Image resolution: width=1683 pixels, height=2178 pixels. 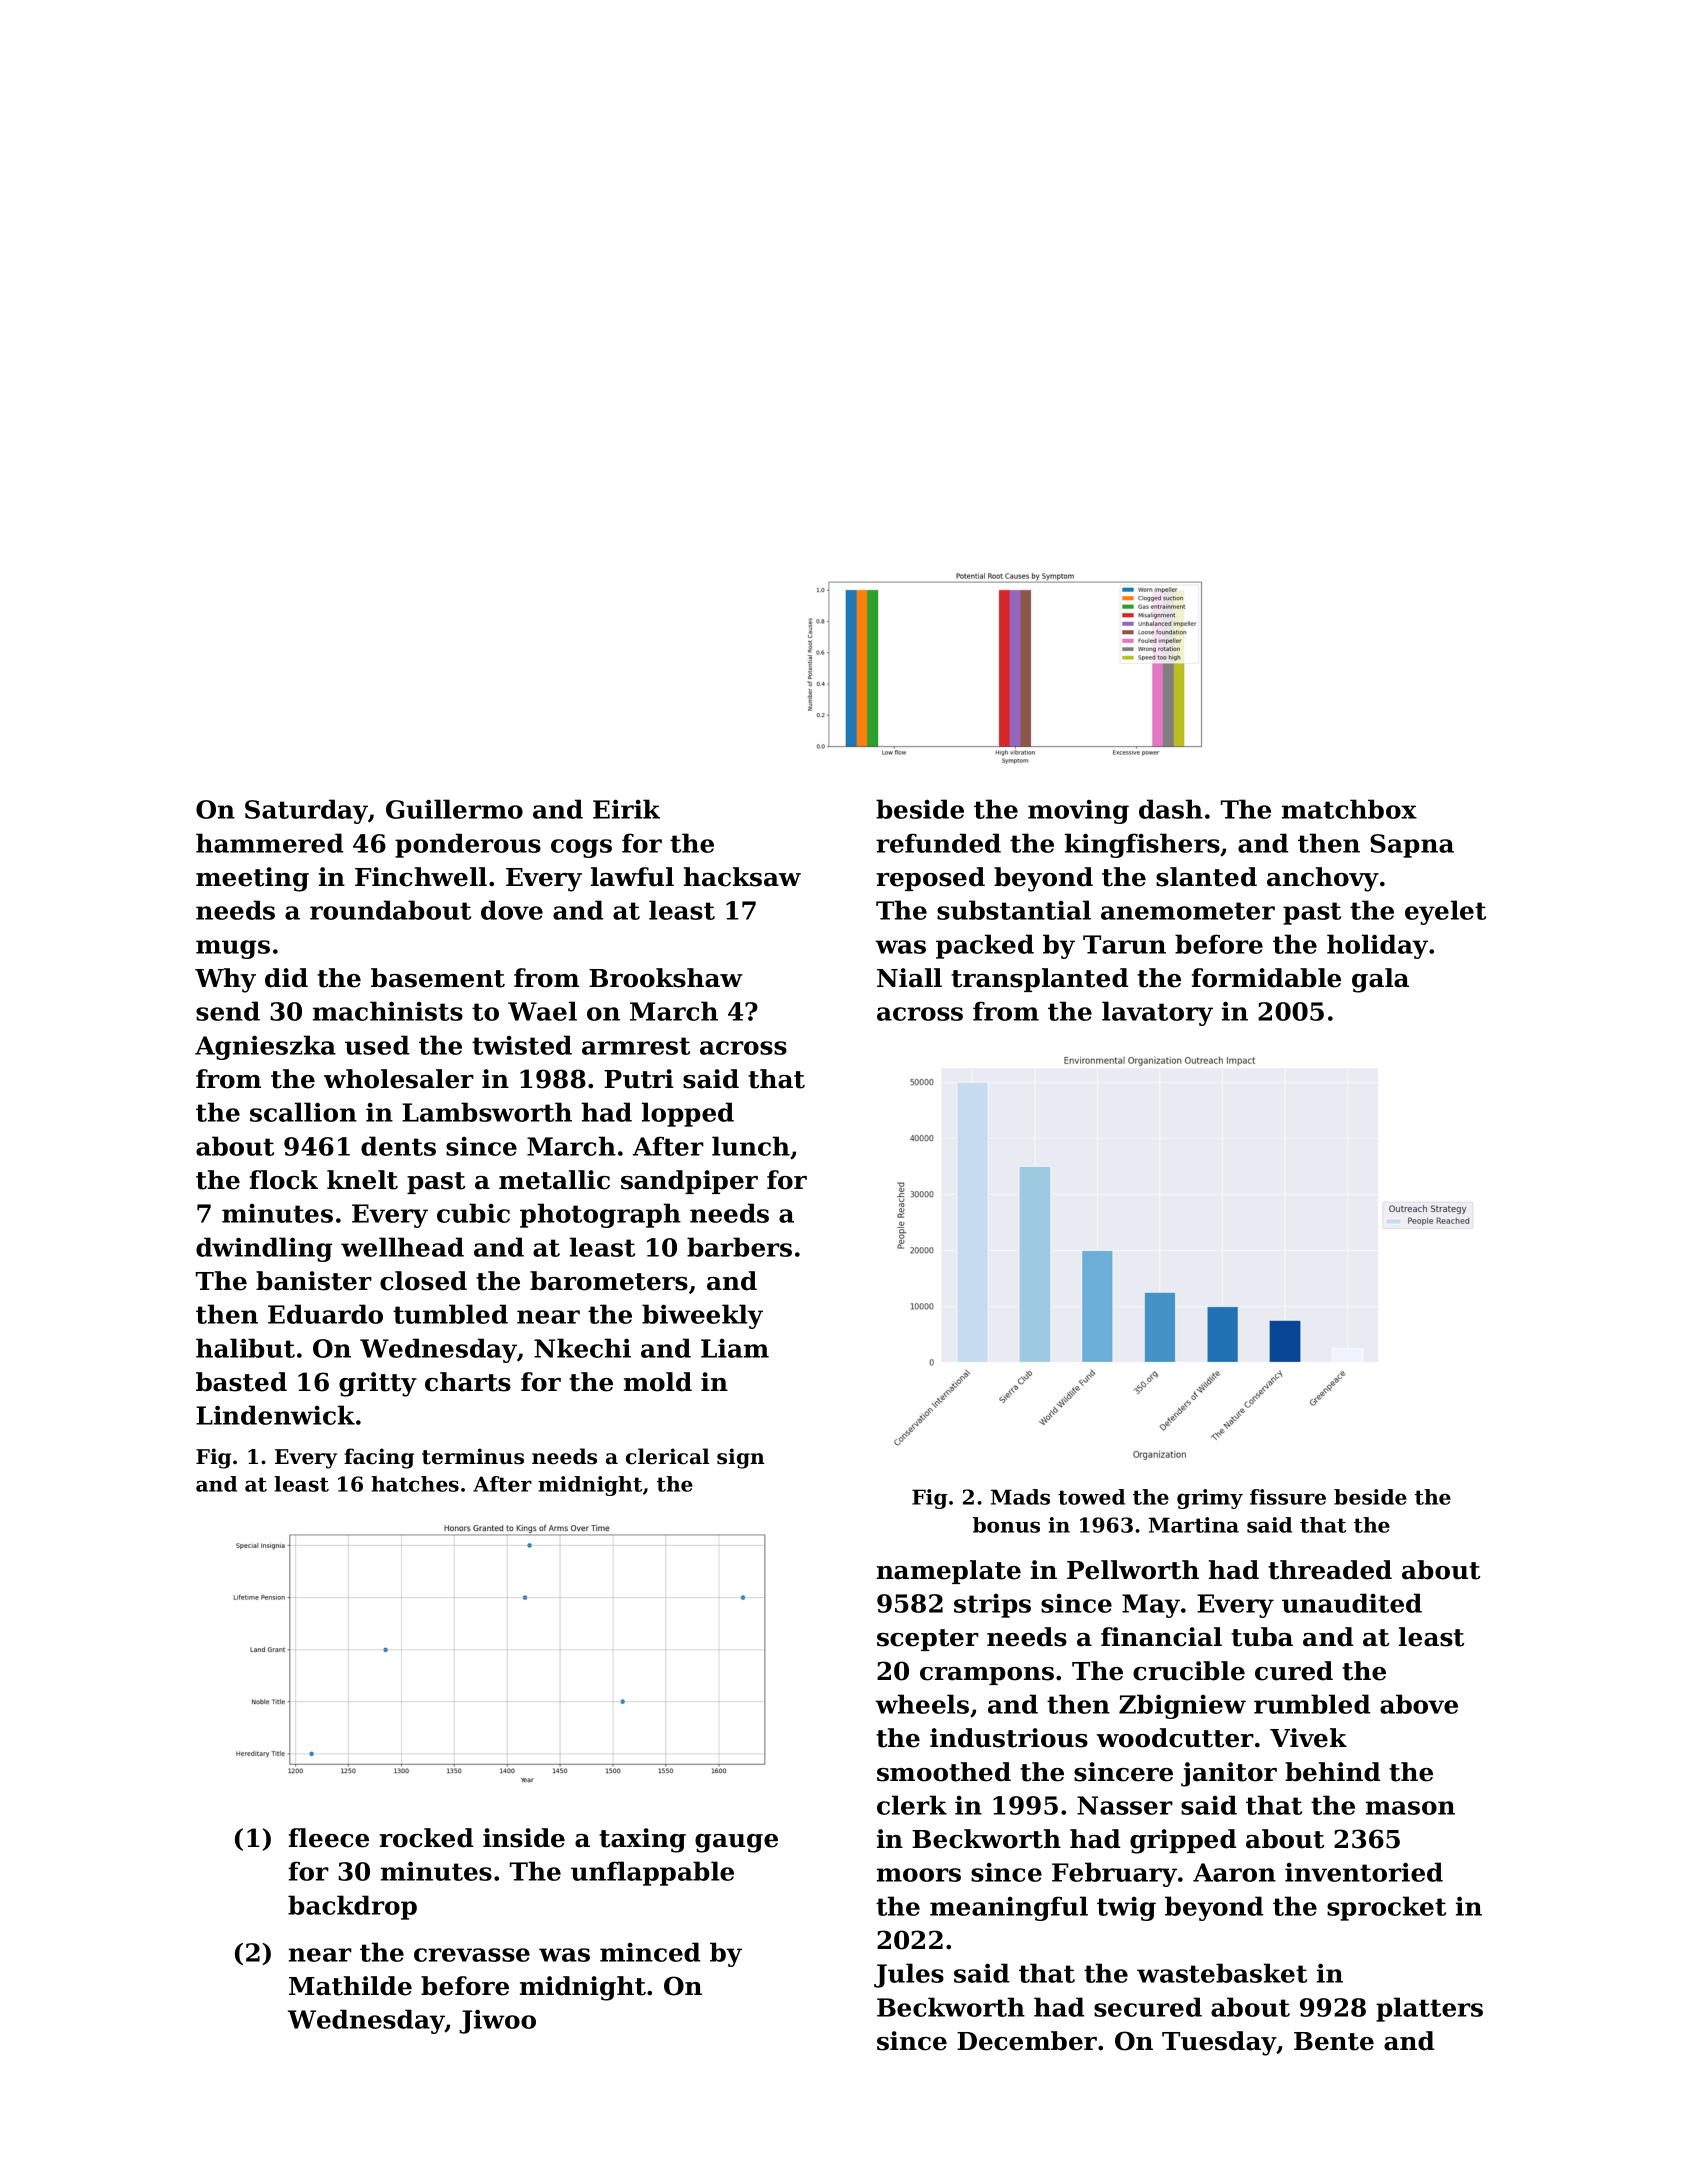 What do you see at coordinates (736, 1843) in the screenshot?
I see `gauge` at bounding box center [736, 1843].
